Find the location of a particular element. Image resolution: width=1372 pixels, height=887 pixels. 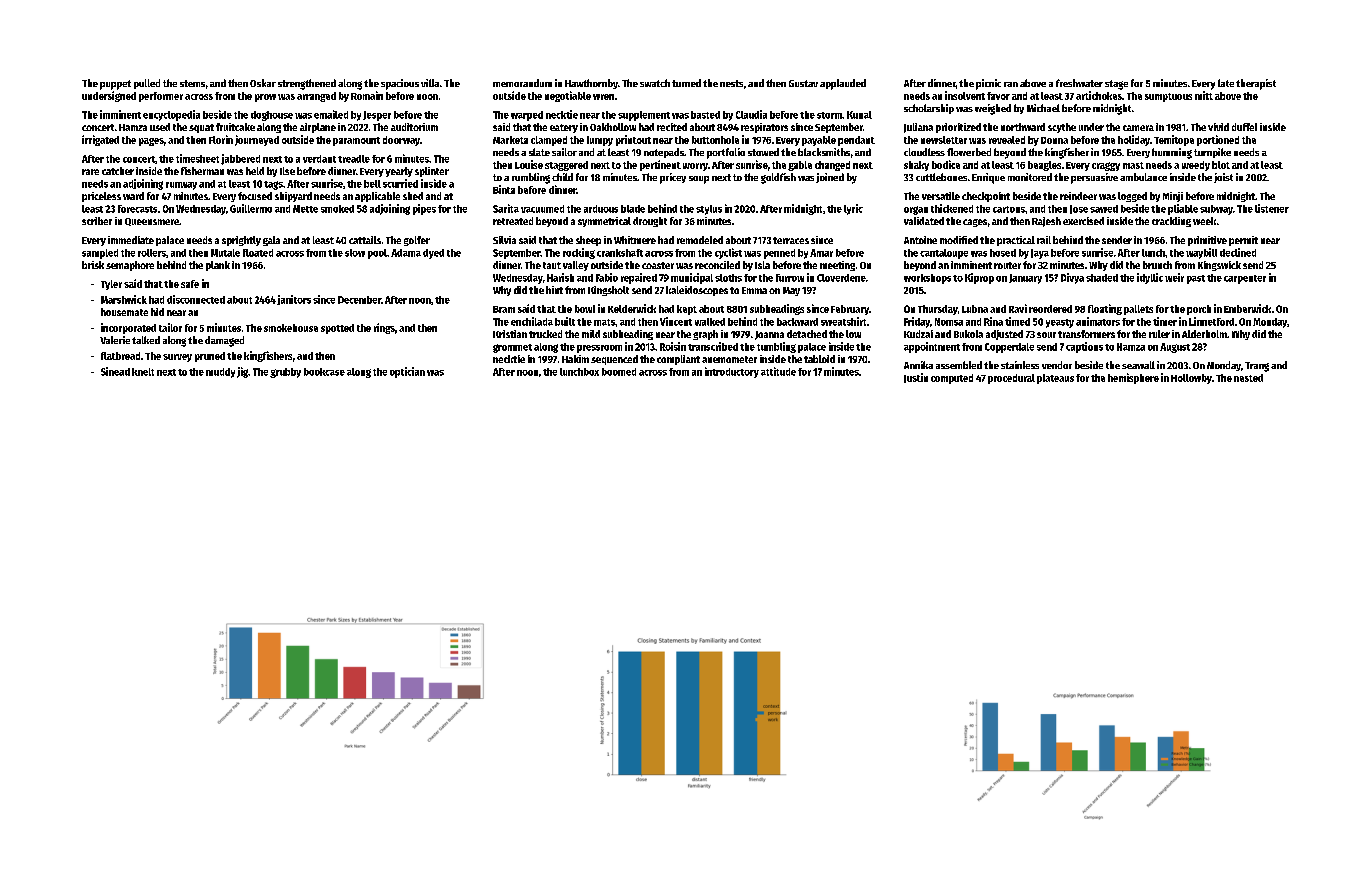

hint is located at coordinates (554, 290).
